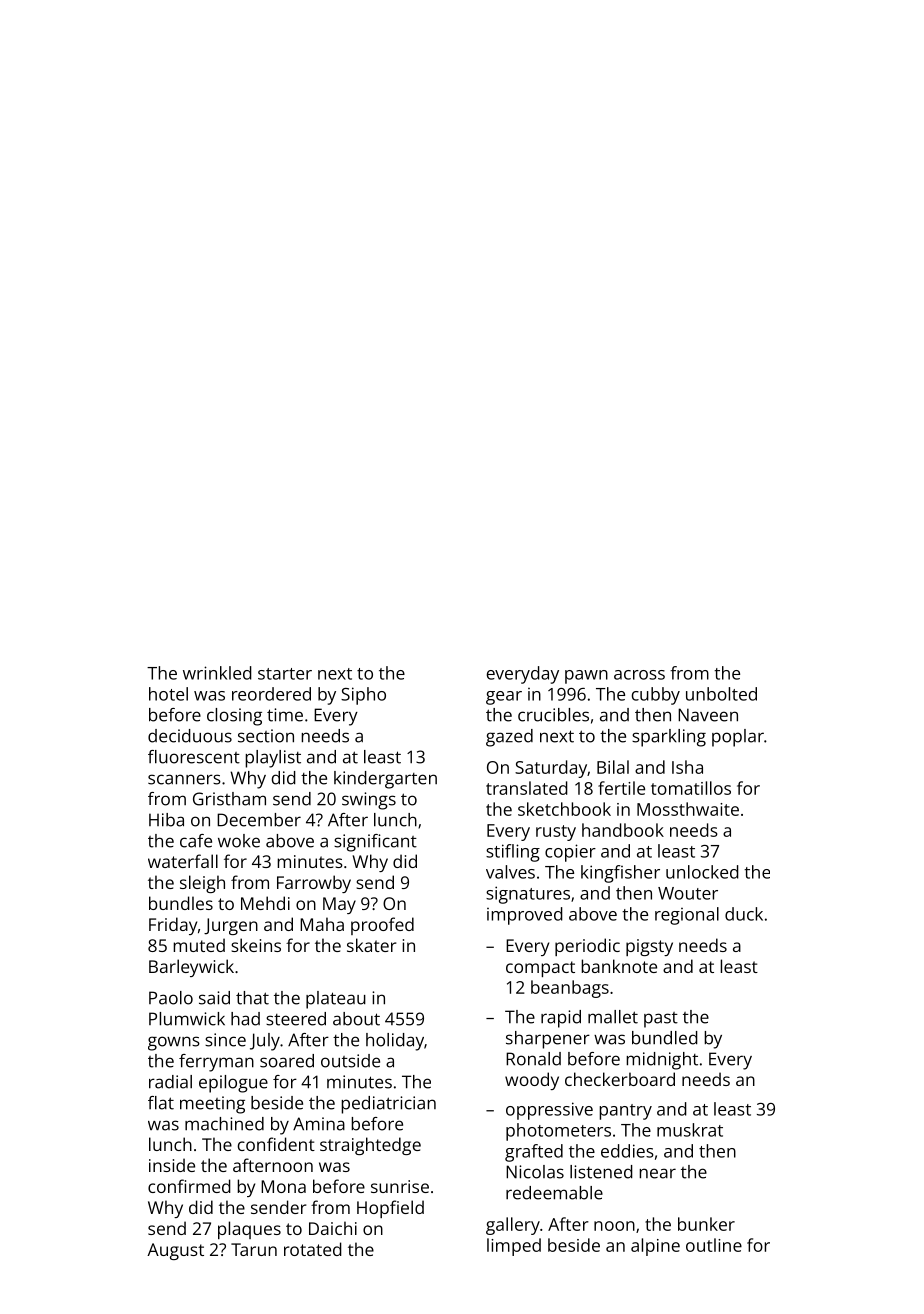 This page has width=924, height=1314. What do you see at coordinates (273, 759) in the page?
I see `playlist` at bounding box center [273, 759].
